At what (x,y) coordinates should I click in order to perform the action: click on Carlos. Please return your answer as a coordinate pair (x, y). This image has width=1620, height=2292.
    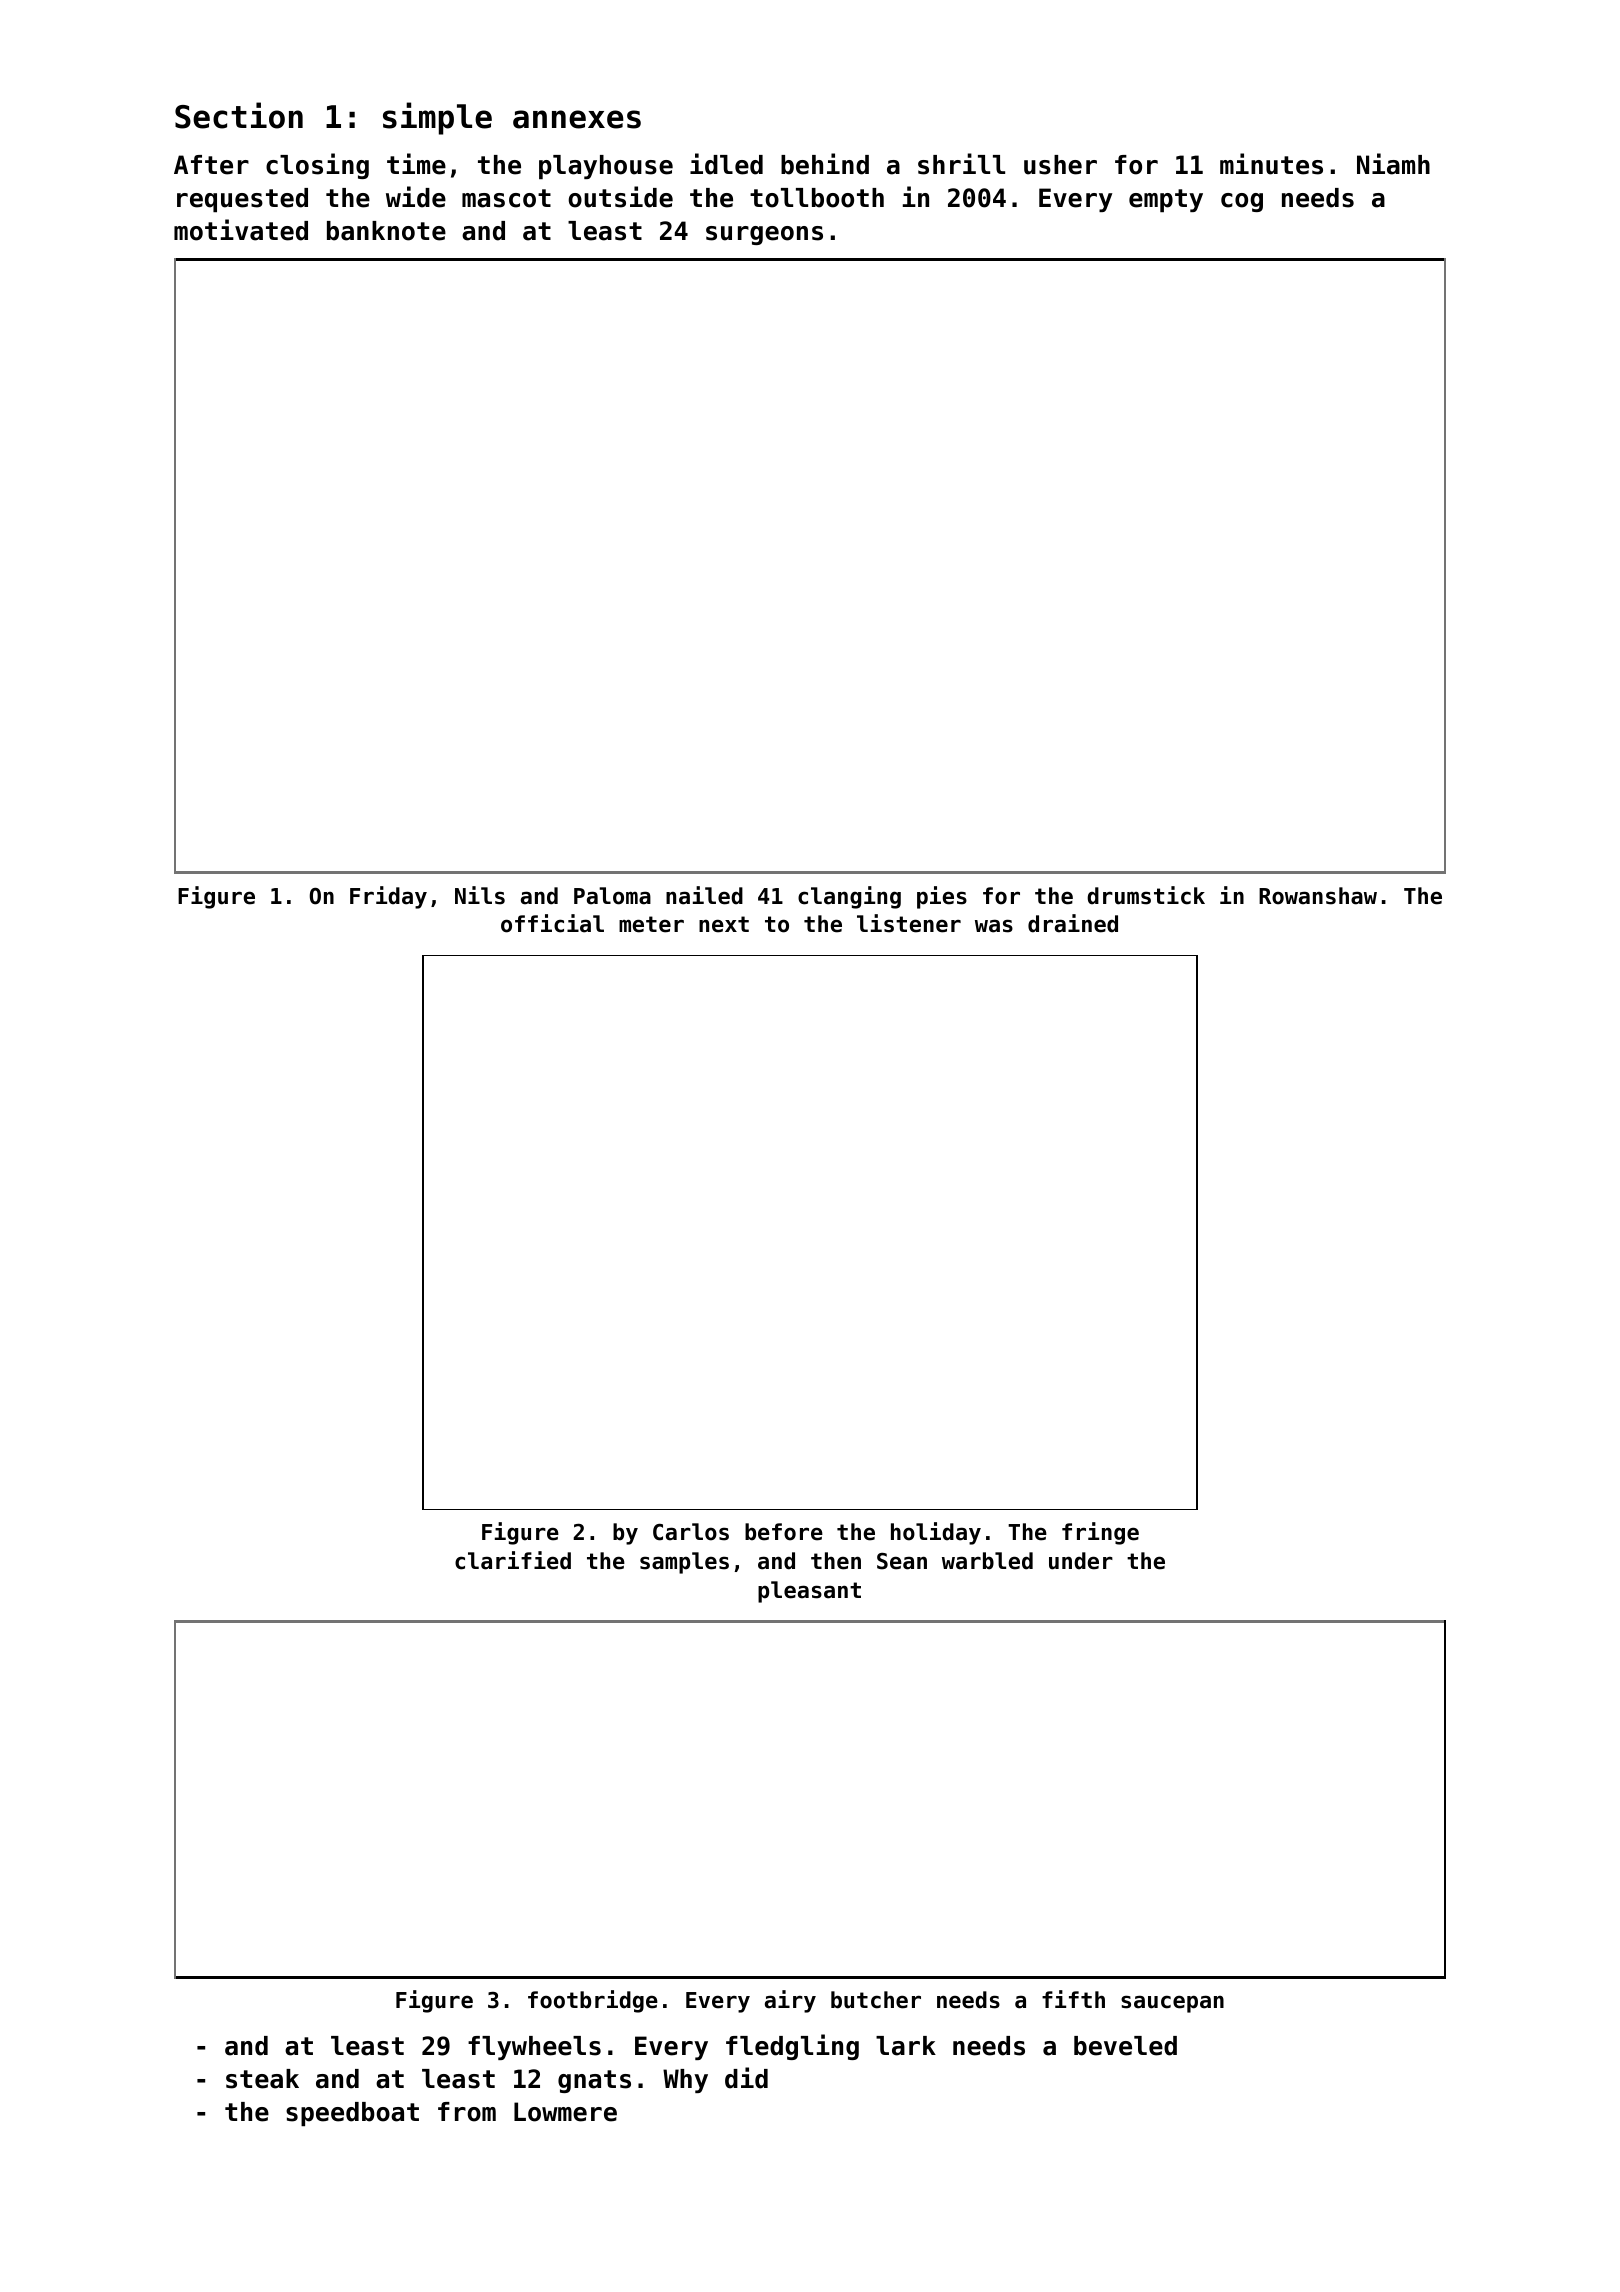
    Looking at the image, I should click on (691, 1532).
